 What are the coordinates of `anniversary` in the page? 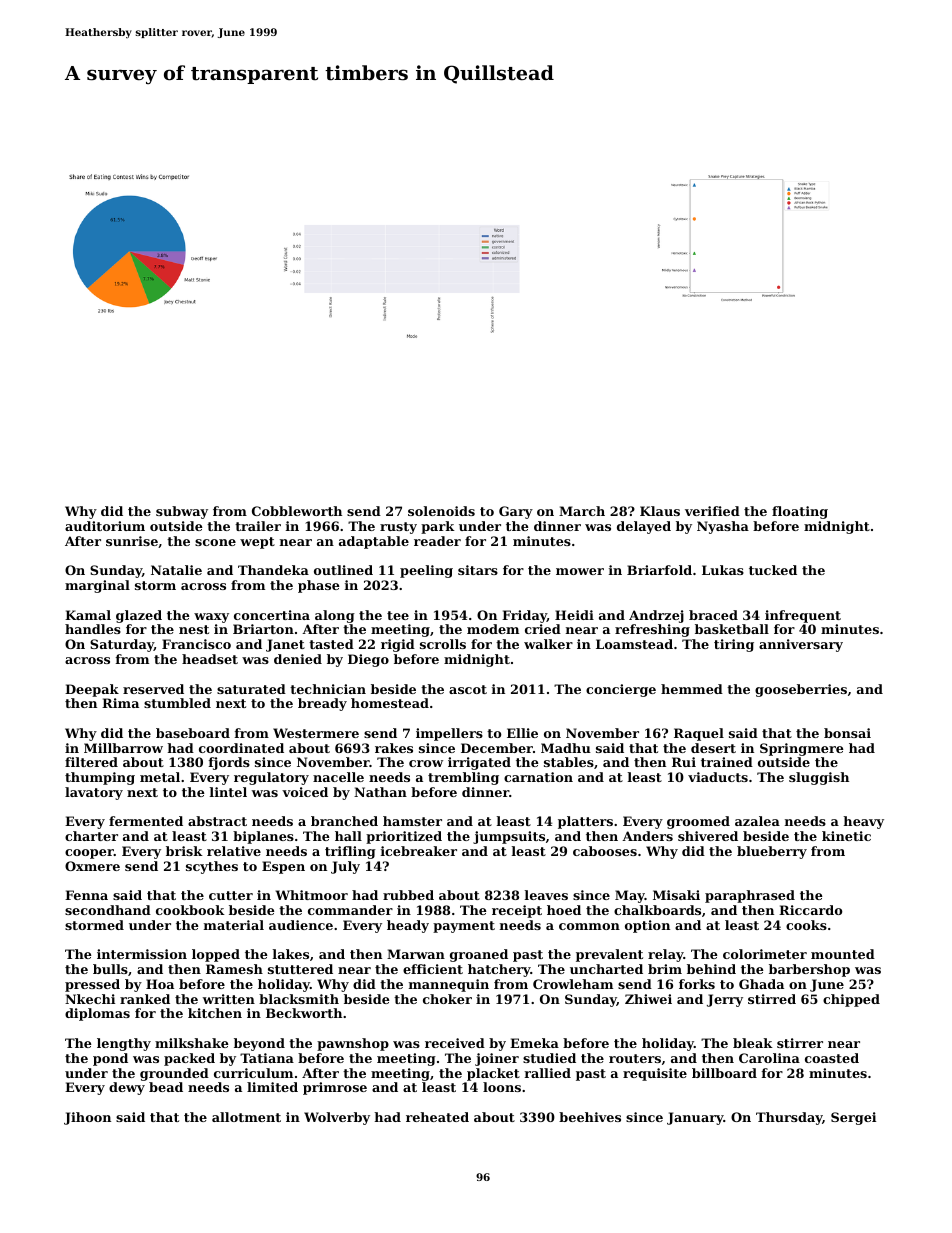 It's located at (801, 645).
